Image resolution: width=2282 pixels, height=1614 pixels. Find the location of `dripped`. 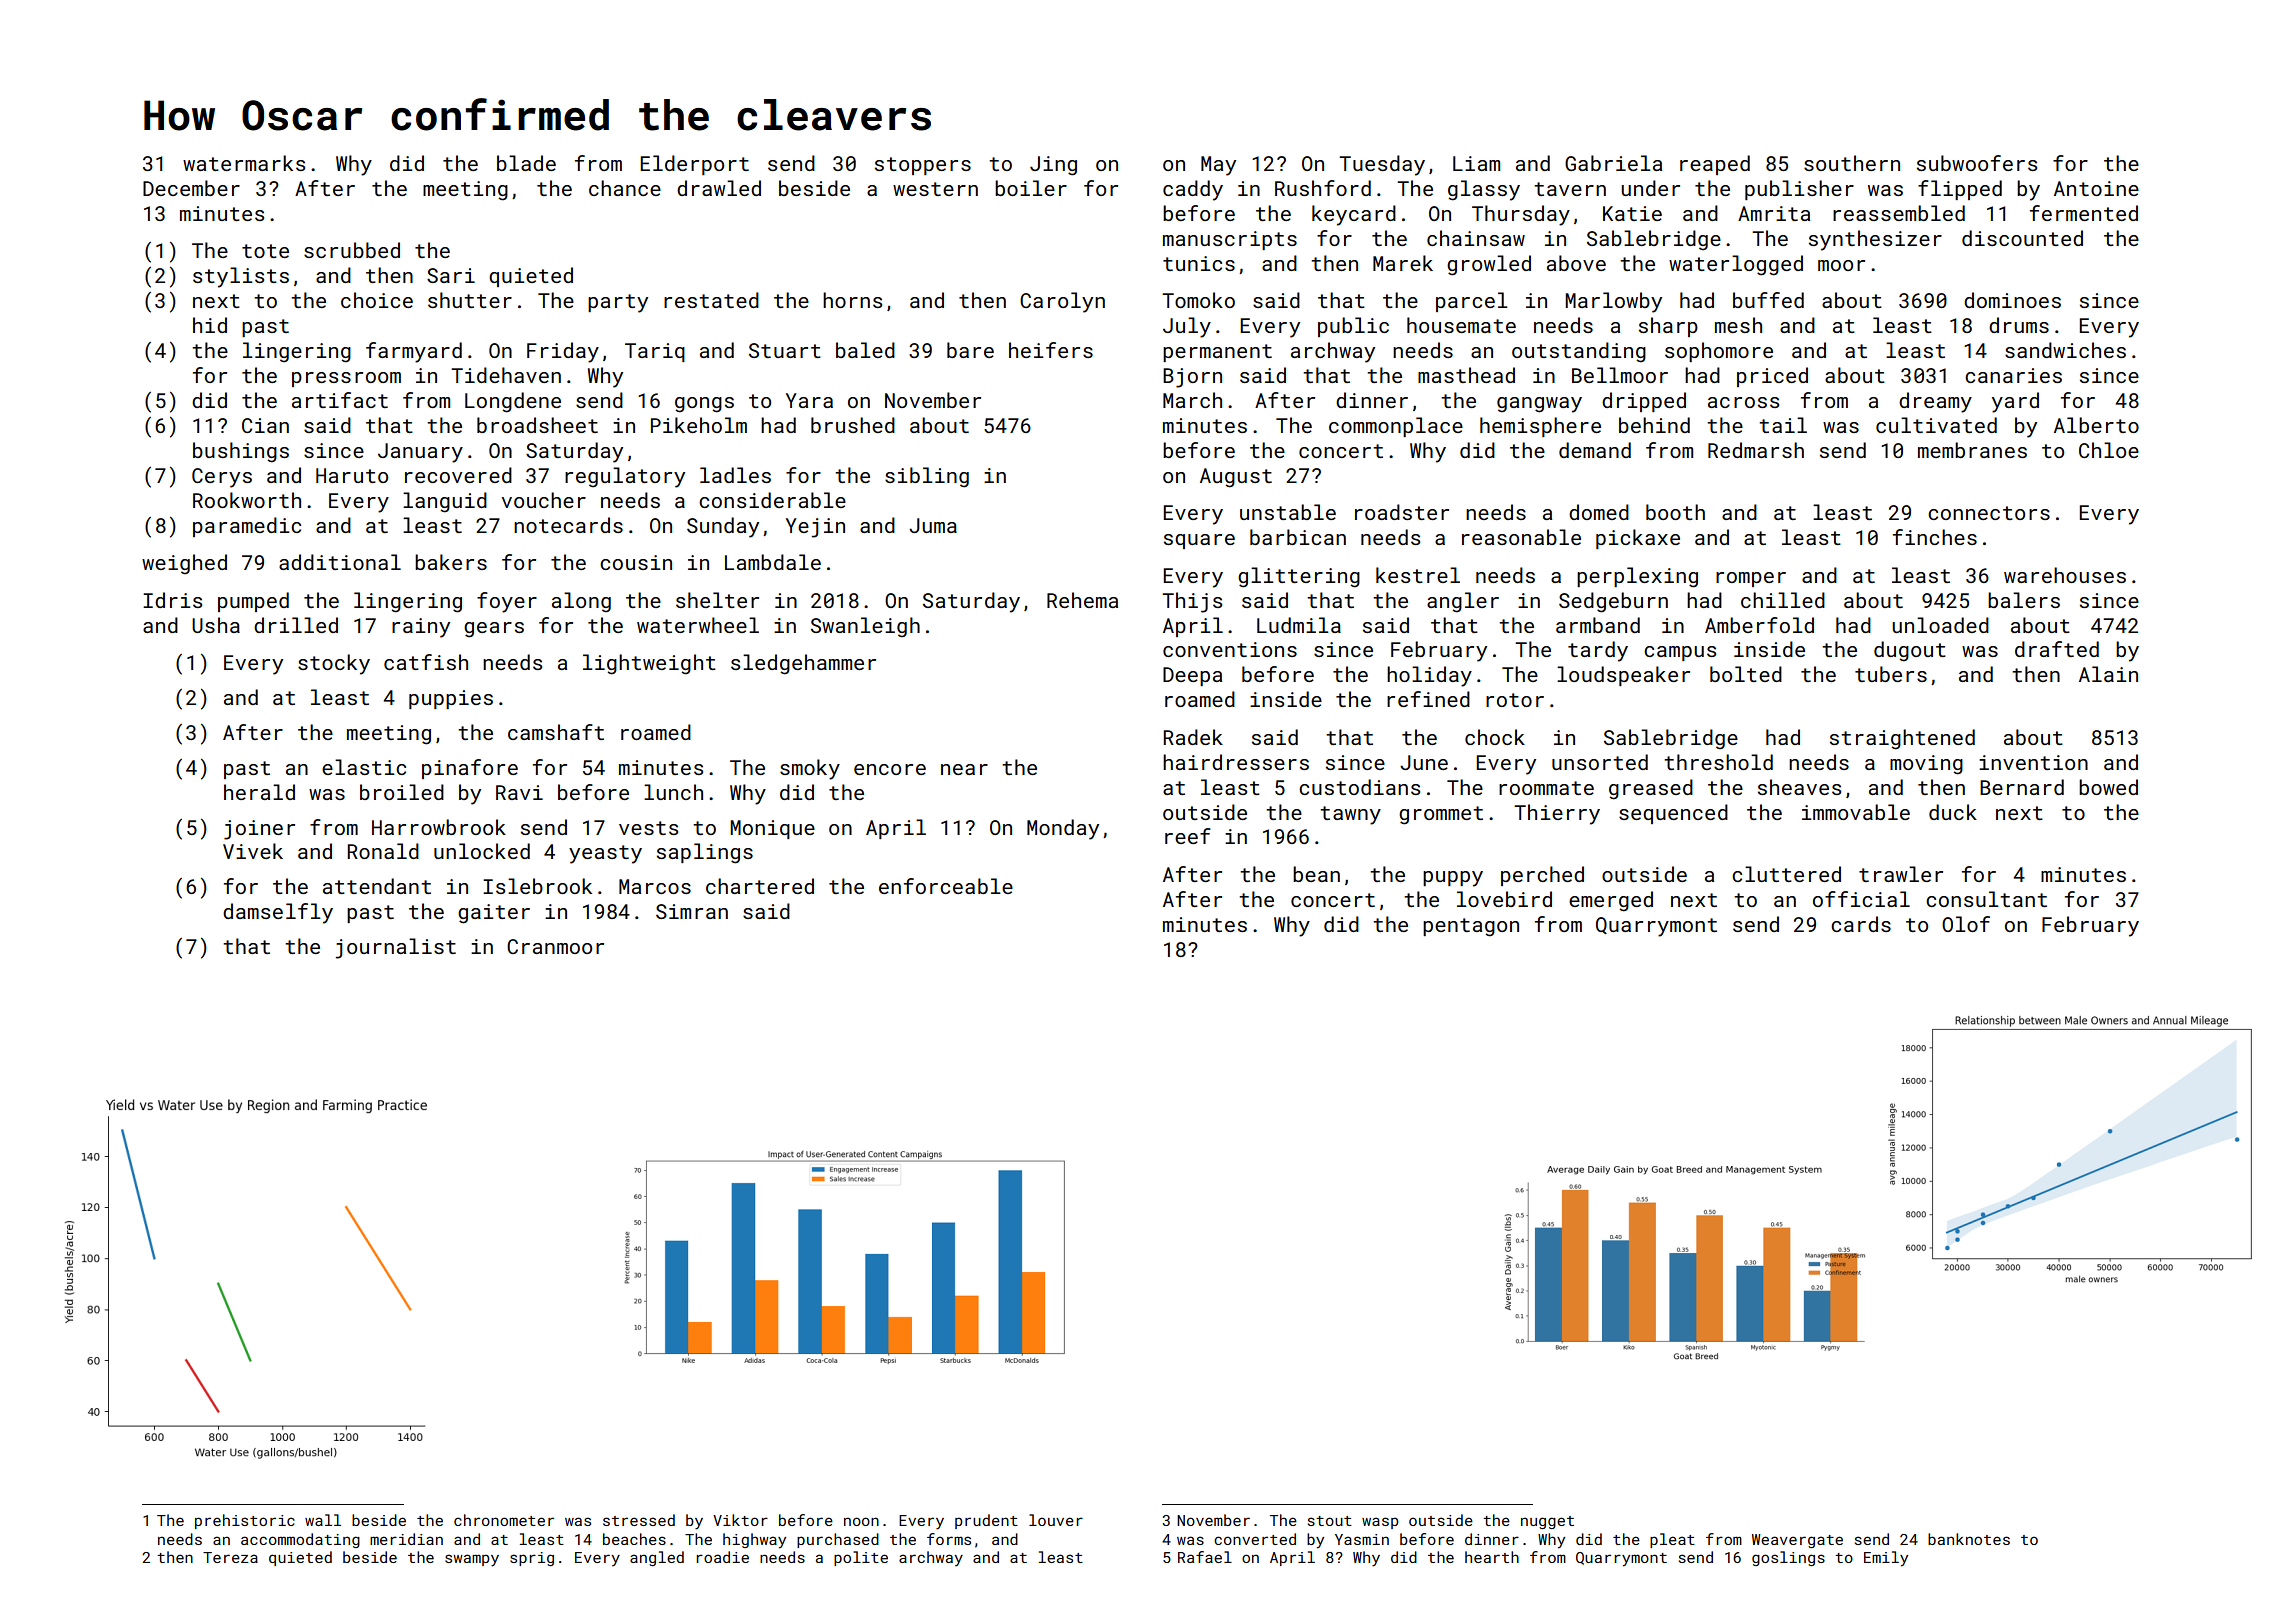

dripped is located at coordinates (1644, 402).
